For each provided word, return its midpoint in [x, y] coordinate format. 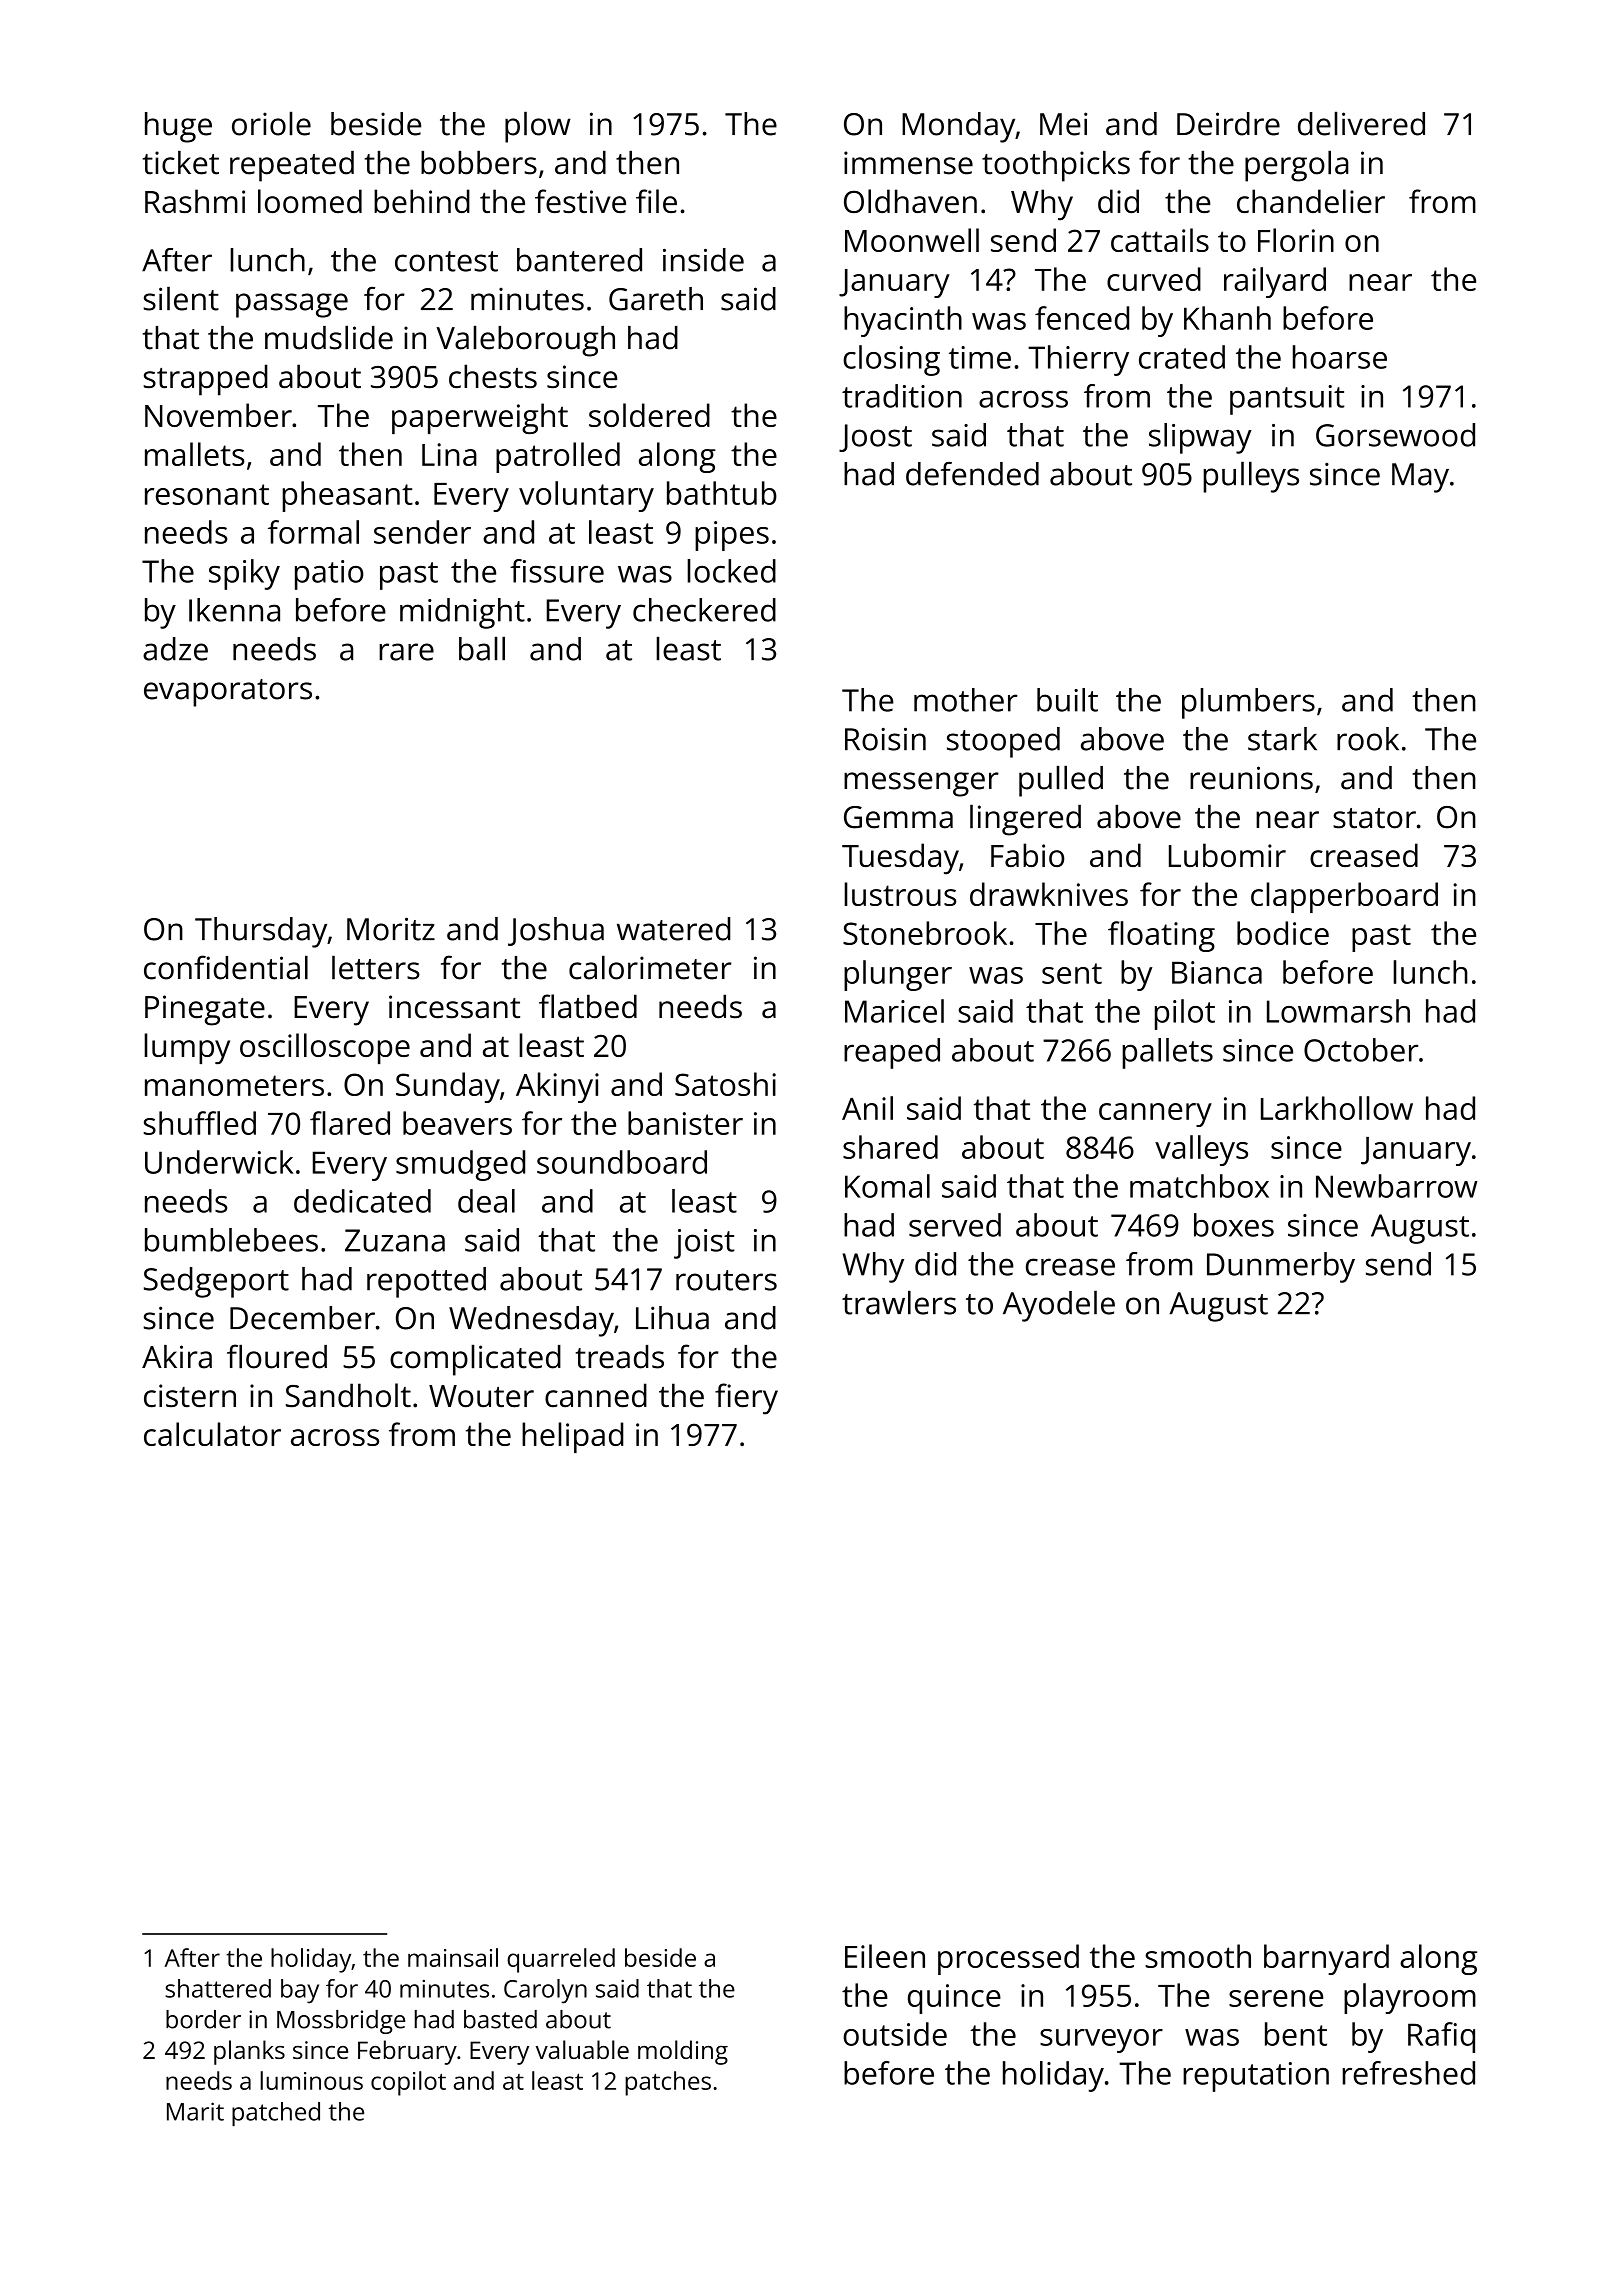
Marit [195, 2111]
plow [538, 127]
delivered [1361, 123]
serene [1276, 1998]
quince [954, 1999]
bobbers [479, 163]
